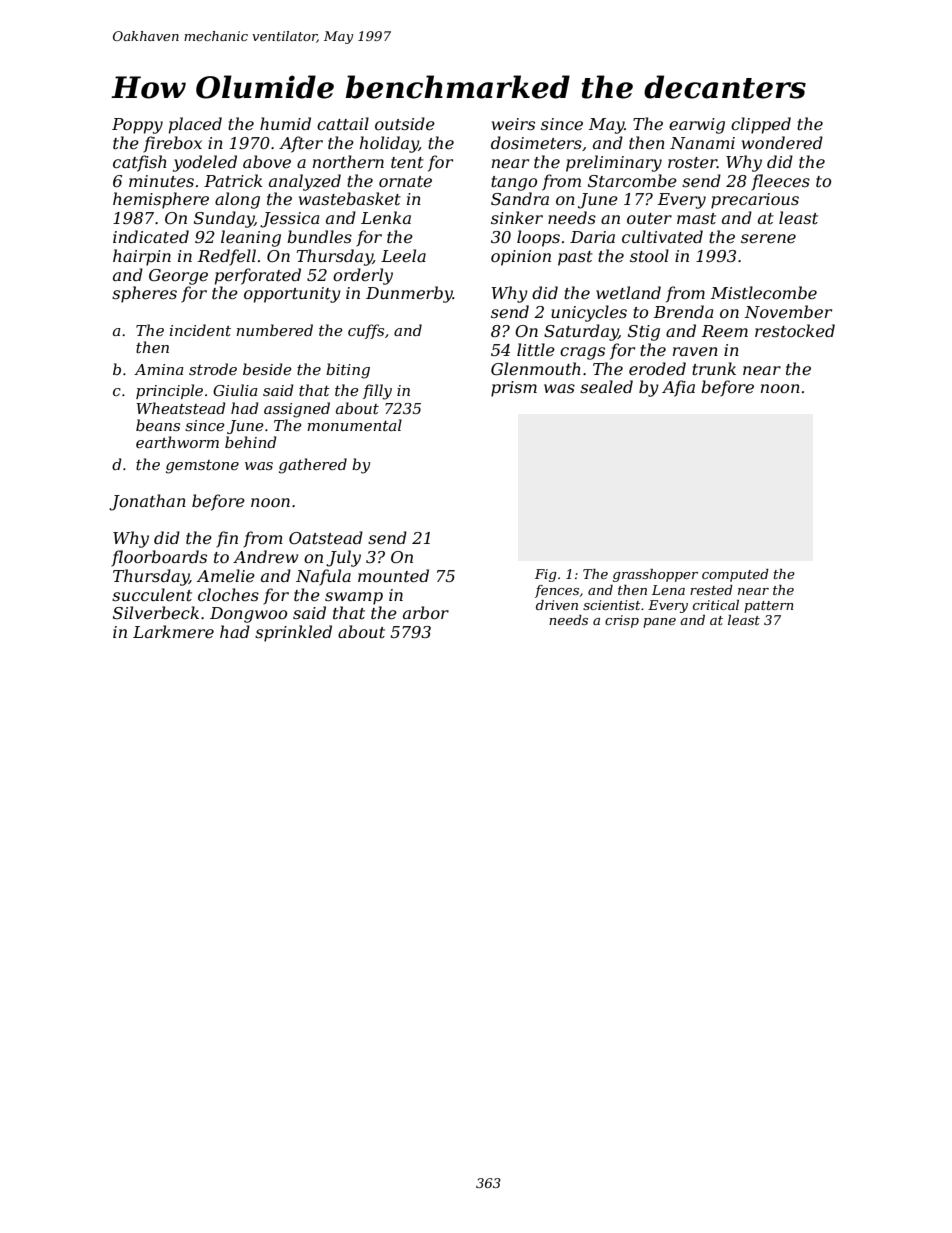 The height and width of the document is (1233, 952). I want to click on analyzed, so click(305, 182).
